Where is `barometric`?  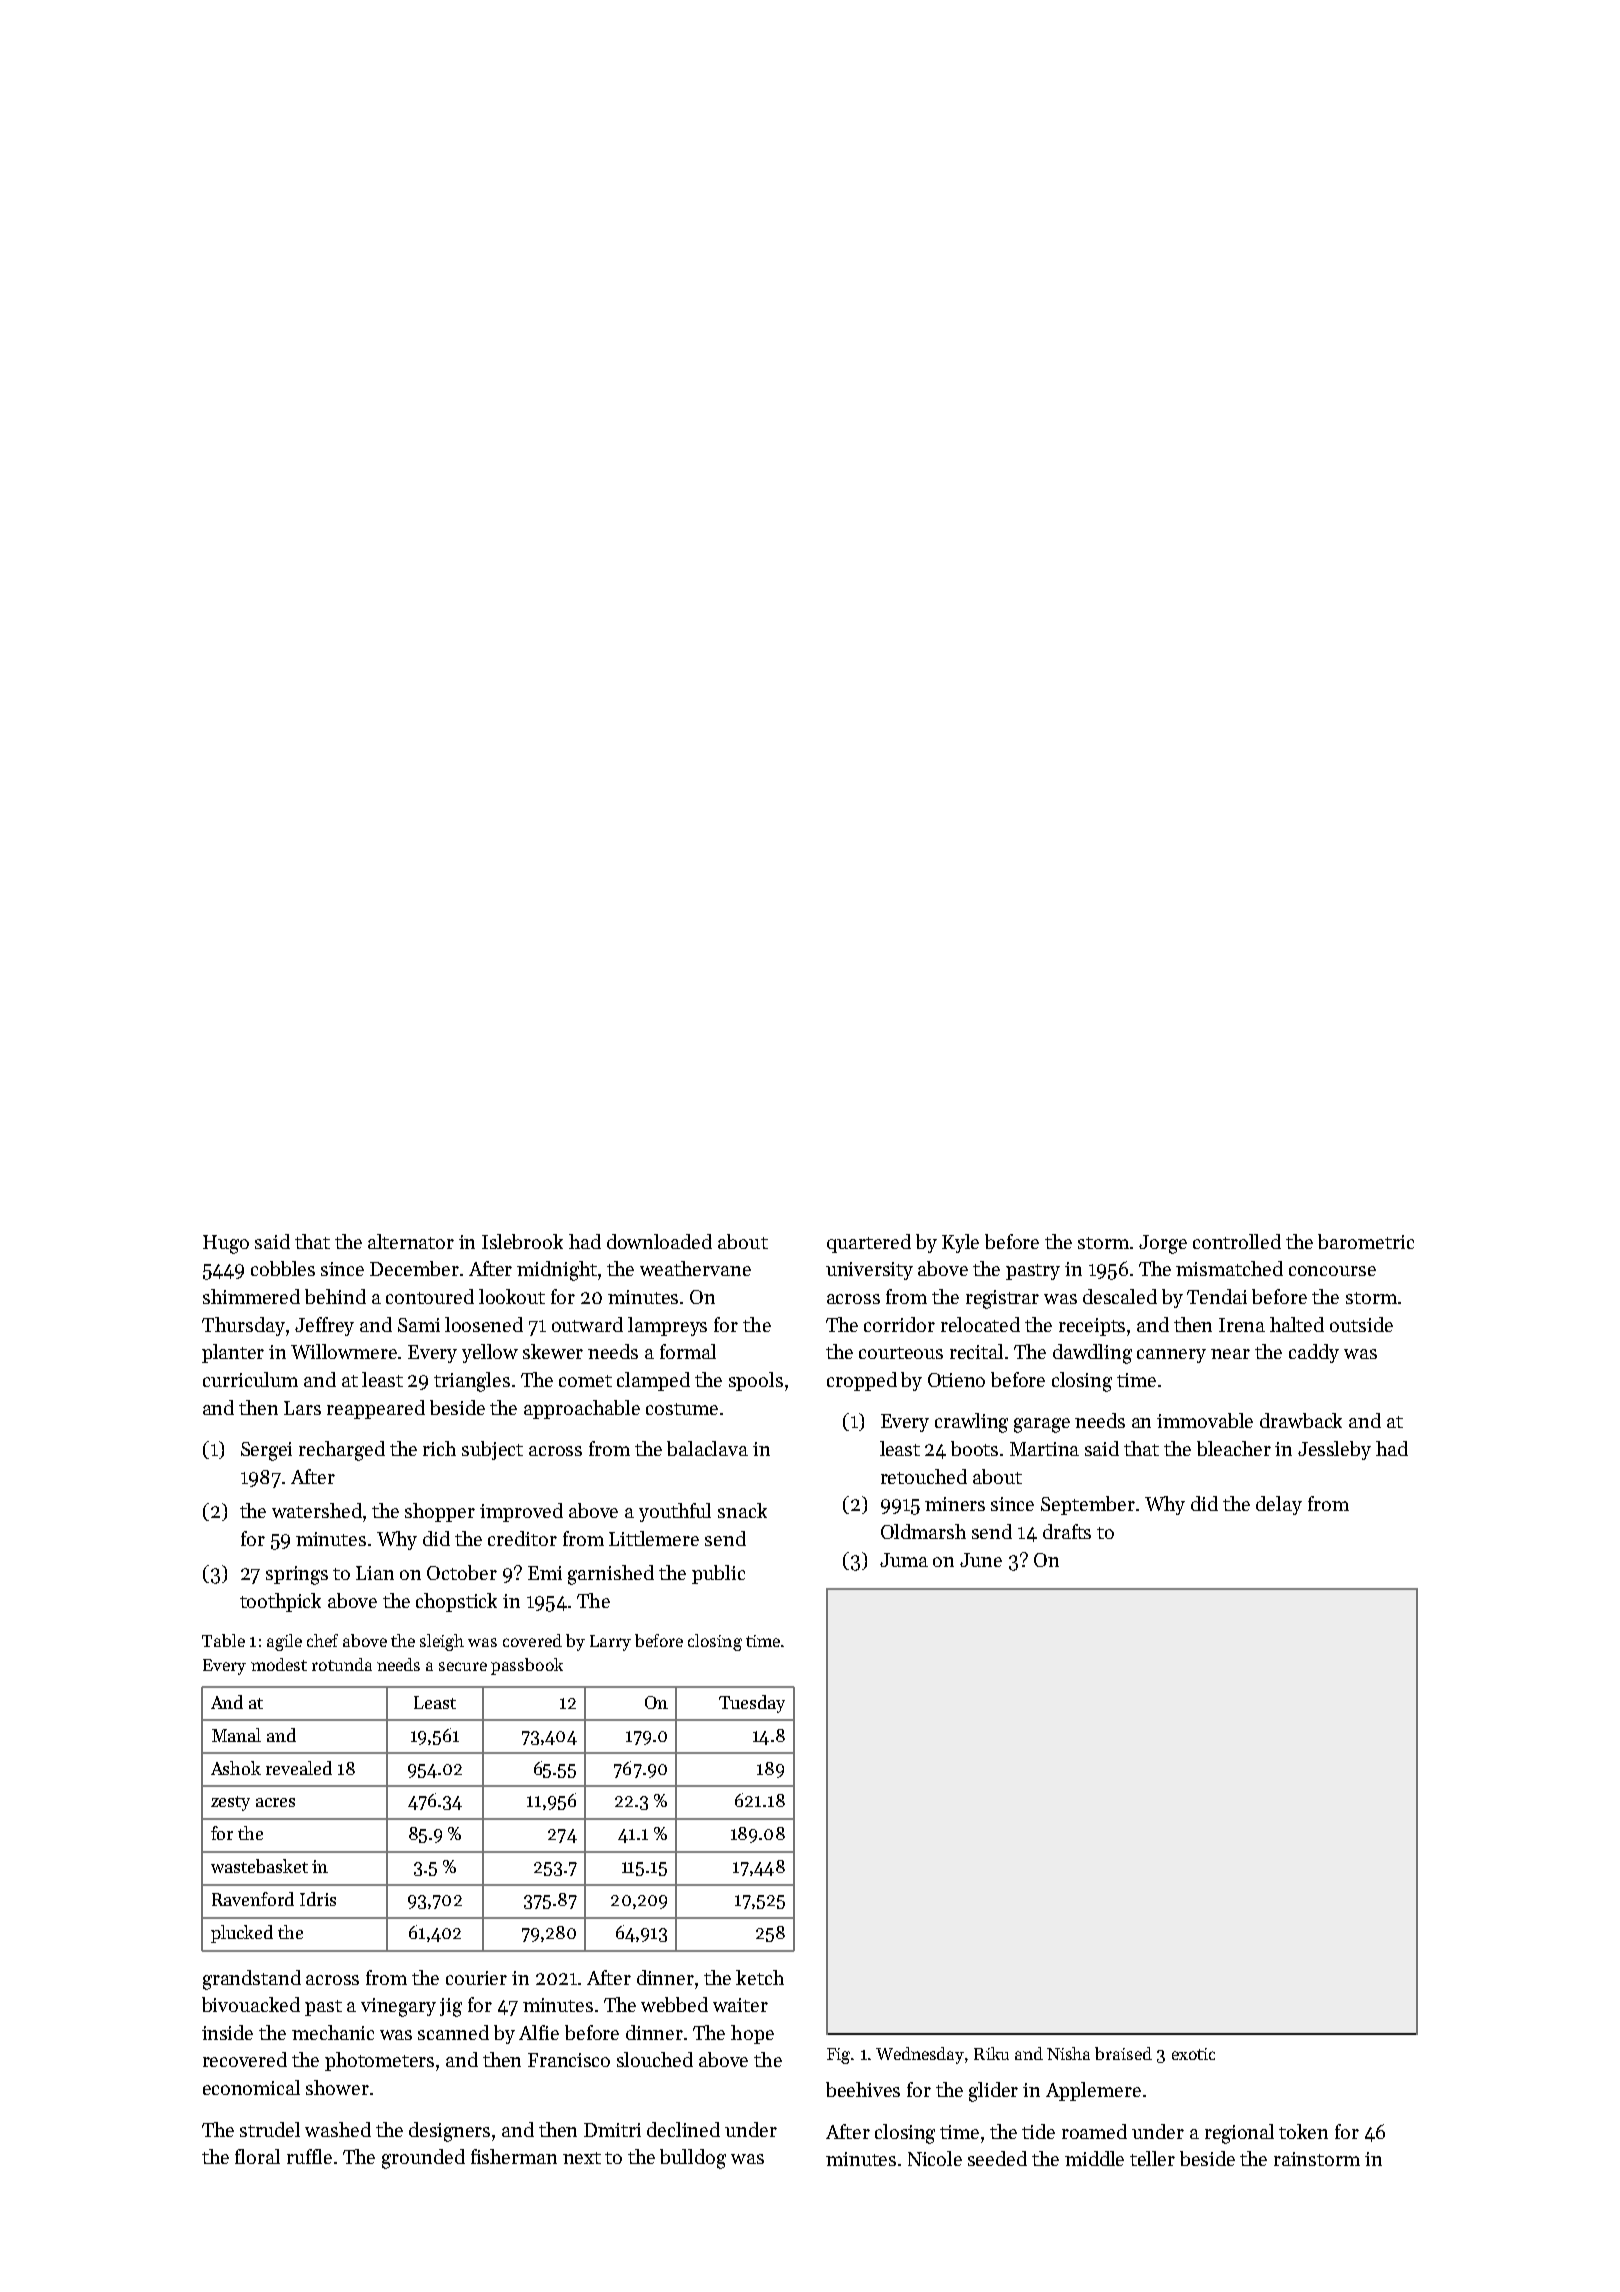 barometric is located at coordinates (1366, 1241).
